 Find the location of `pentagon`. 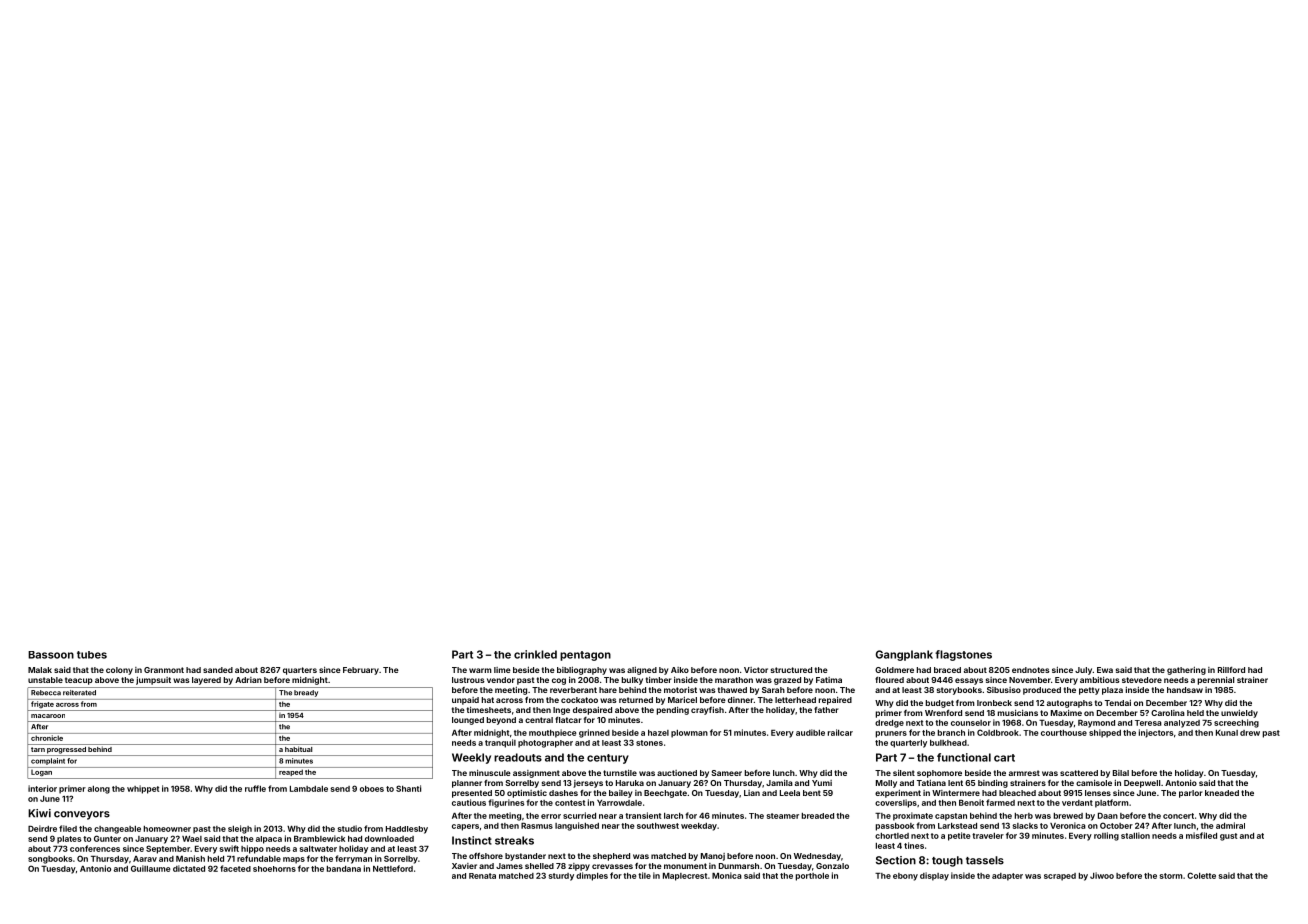

pentagon is located at coordinates (585, 656).
